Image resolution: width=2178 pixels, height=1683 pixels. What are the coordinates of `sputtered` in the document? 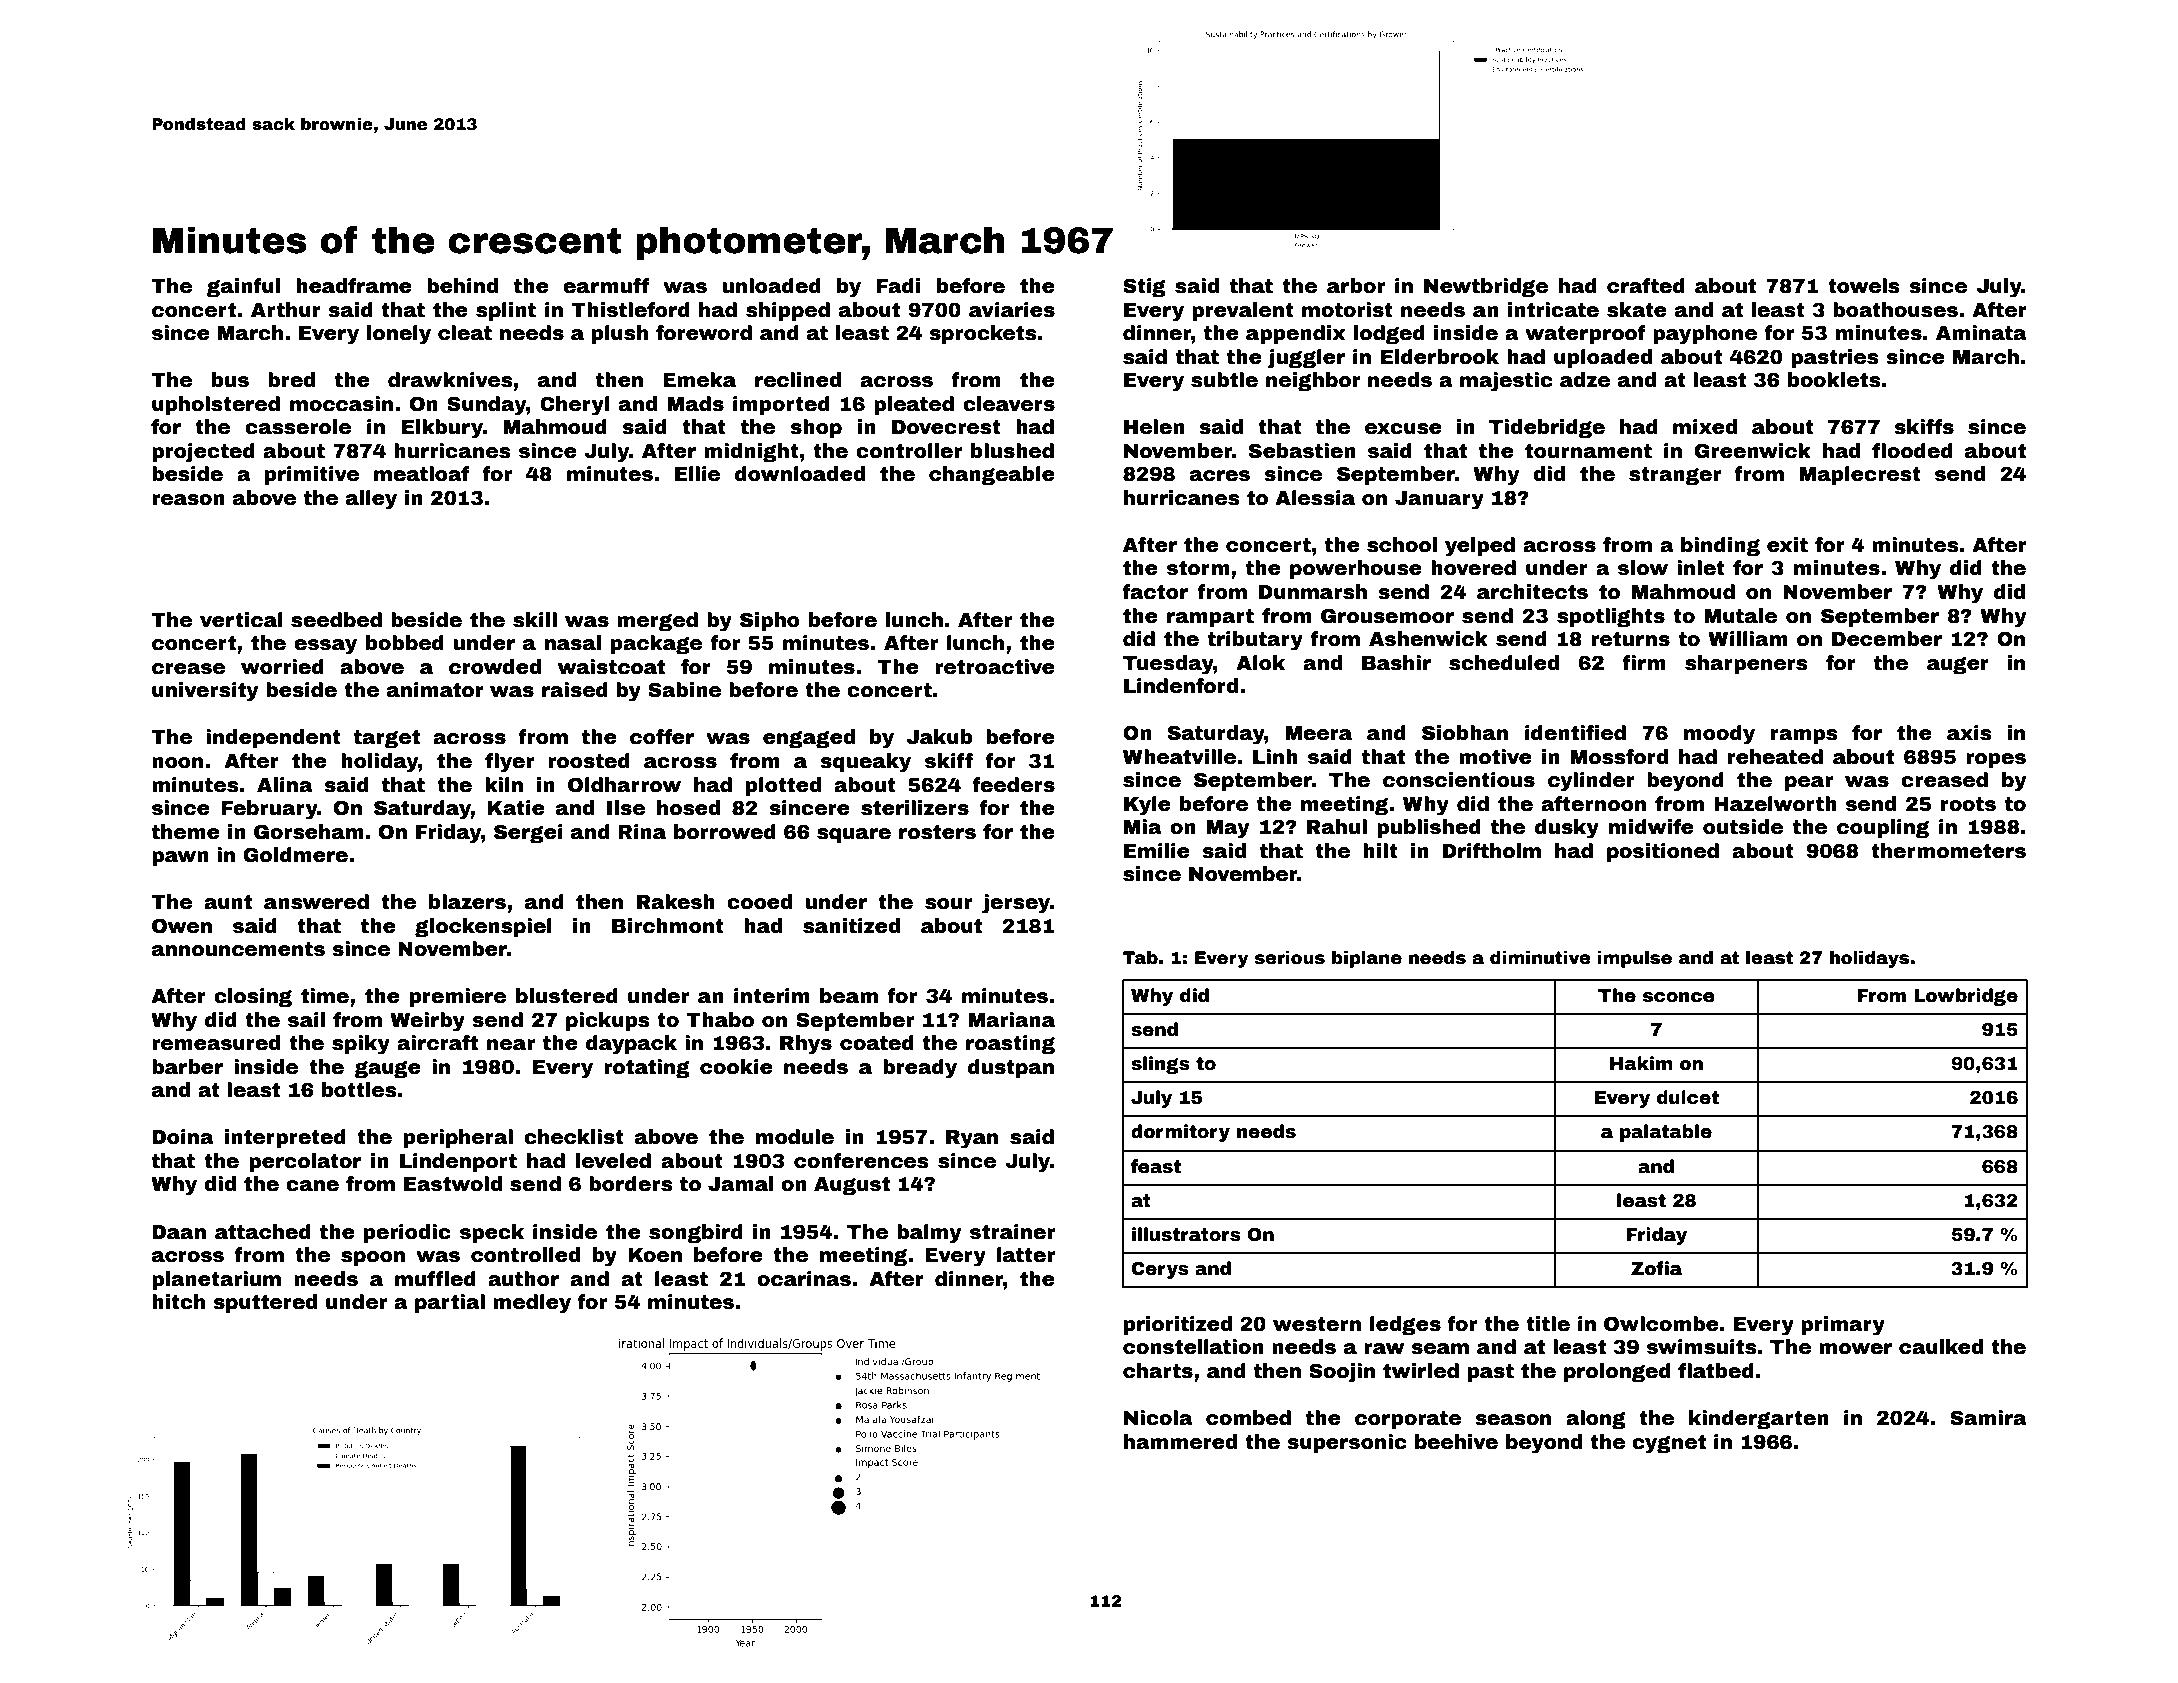 It's located at (265, 1303).
